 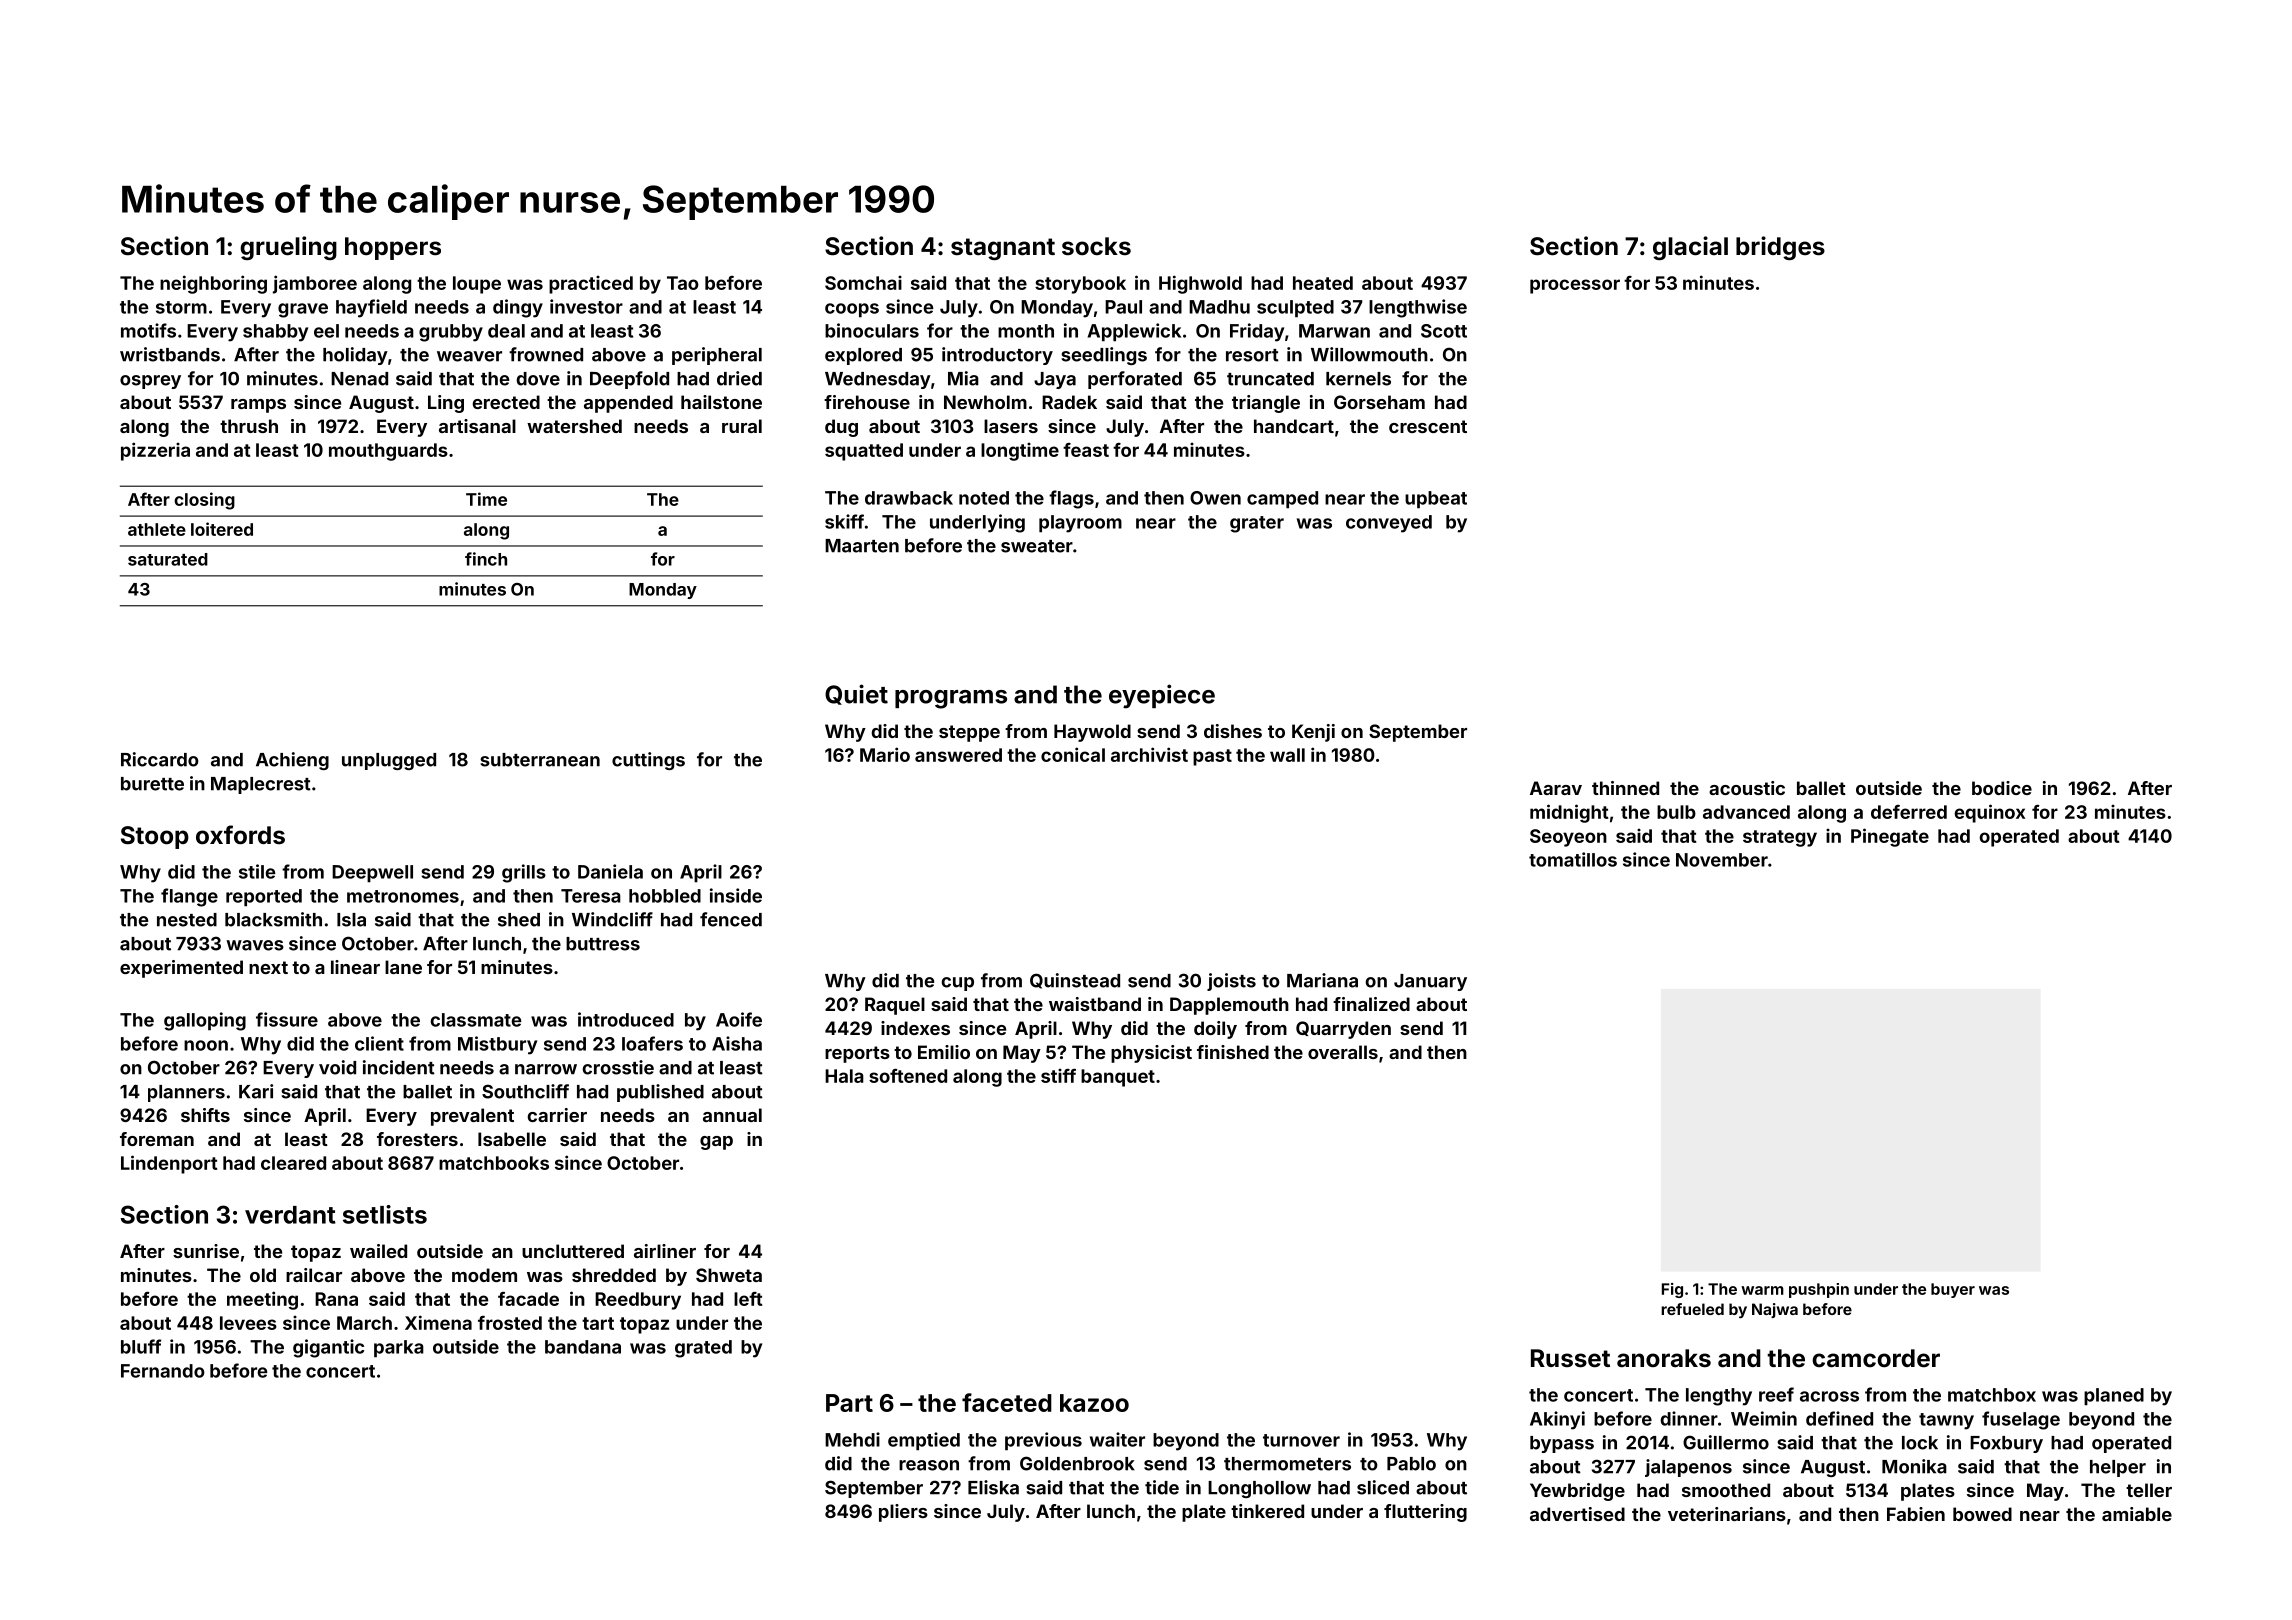 I want to click on hoppers, so click(x=393, y=248).
